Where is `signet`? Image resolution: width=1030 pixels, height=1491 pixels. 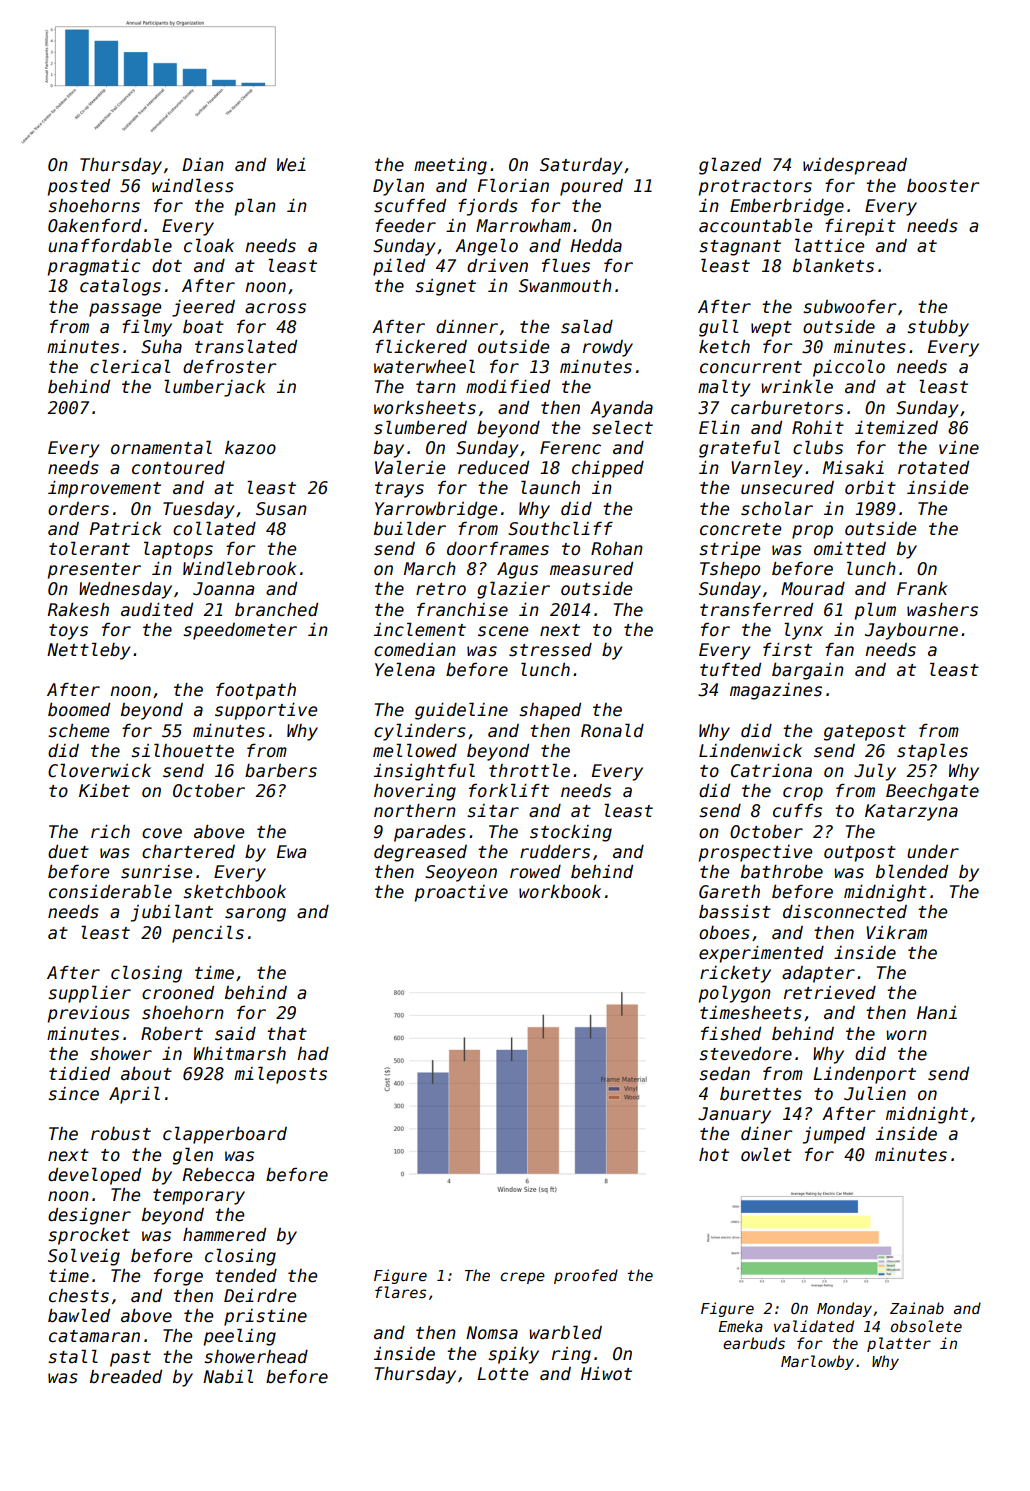
signet is located at coordinates (445, 287).
